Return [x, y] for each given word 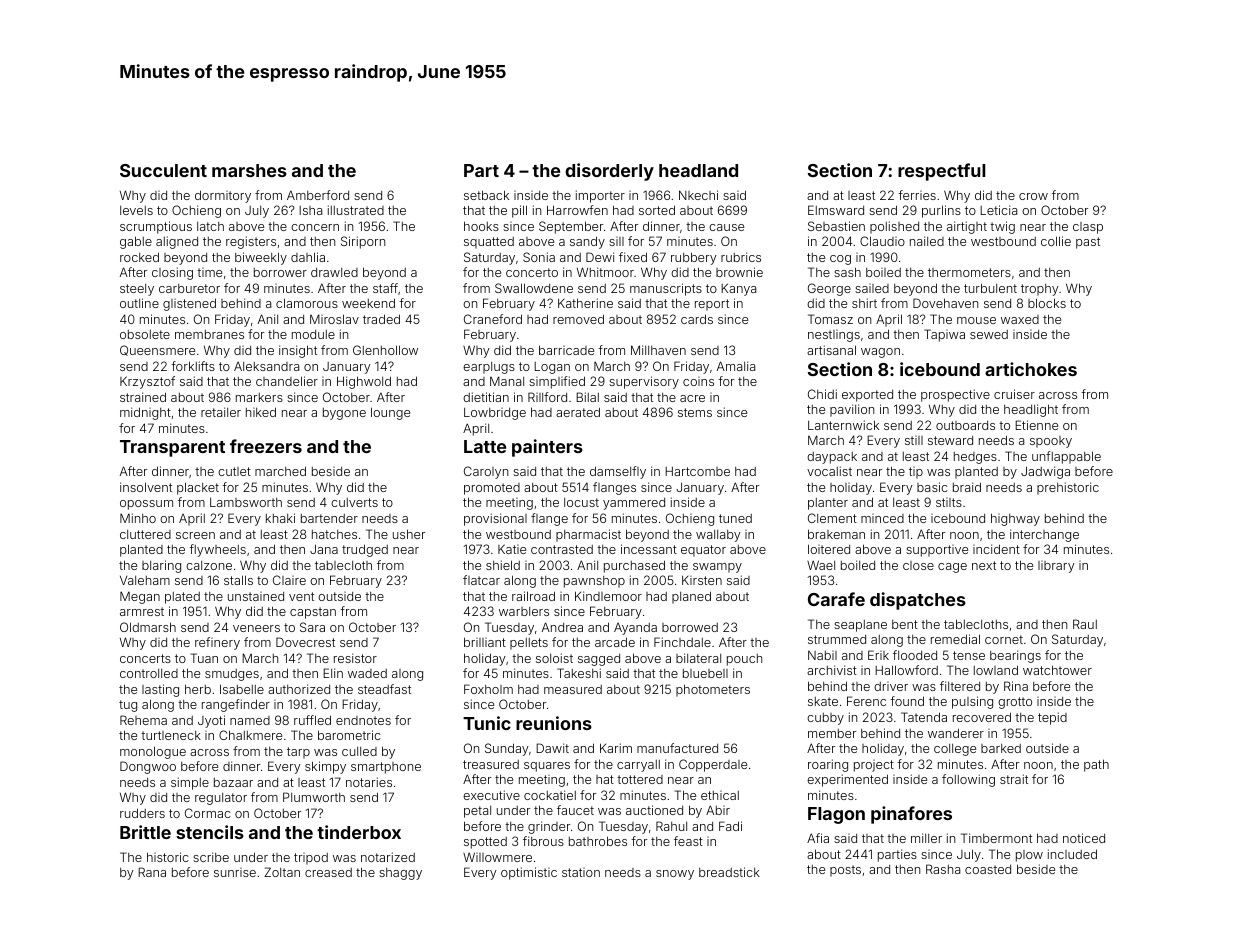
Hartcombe [697, 471]
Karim [616, 748]
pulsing [972, 702]
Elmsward [836, 210]
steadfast [384, 689]
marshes [249, 170]
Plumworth [314, 797]
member [832, 733]
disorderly [609, 172]
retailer [221, 412]
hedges [975, 458]
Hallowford [906, 670]
